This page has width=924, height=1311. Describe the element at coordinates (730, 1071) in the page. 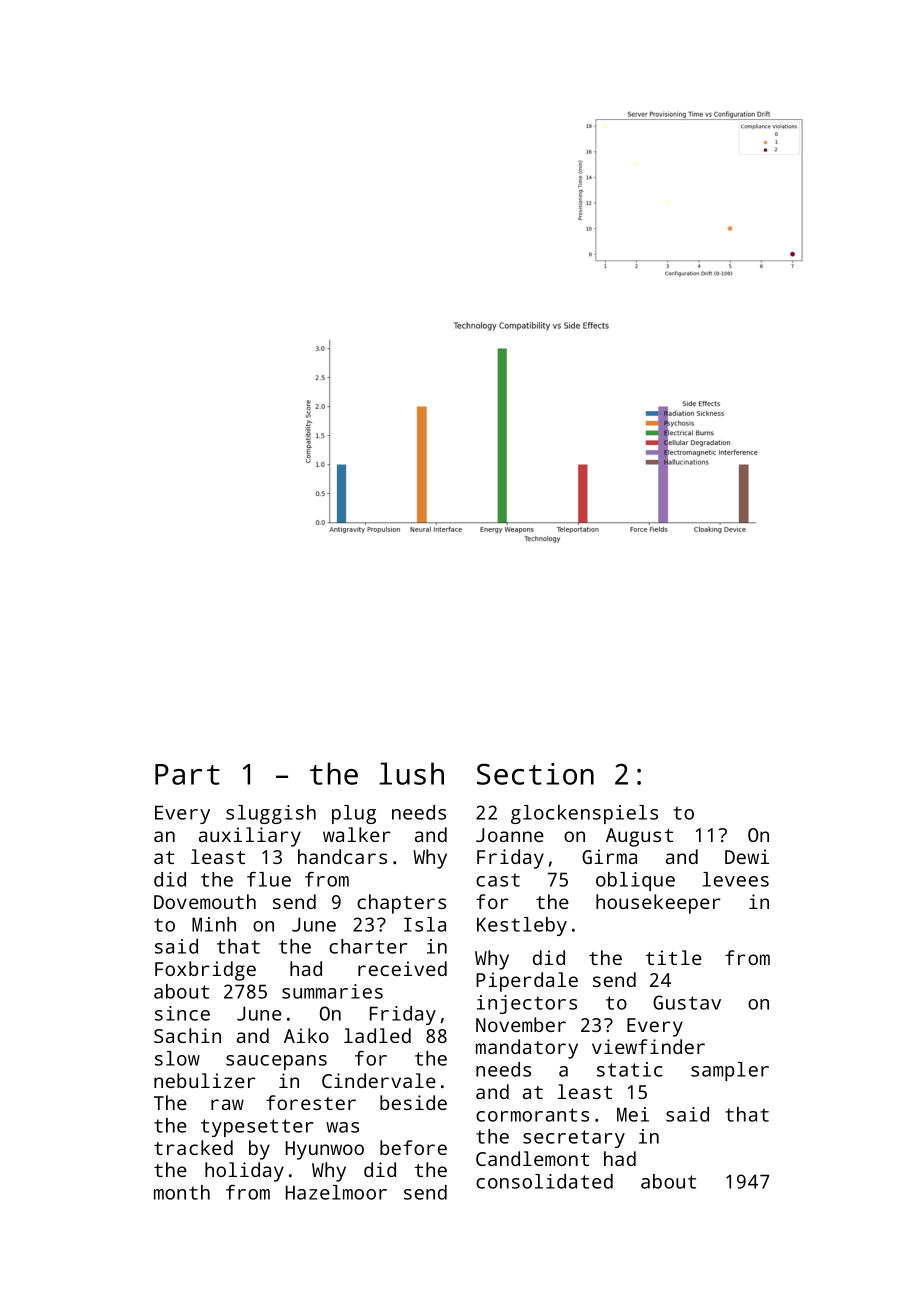

I see `sampler` at that location.
